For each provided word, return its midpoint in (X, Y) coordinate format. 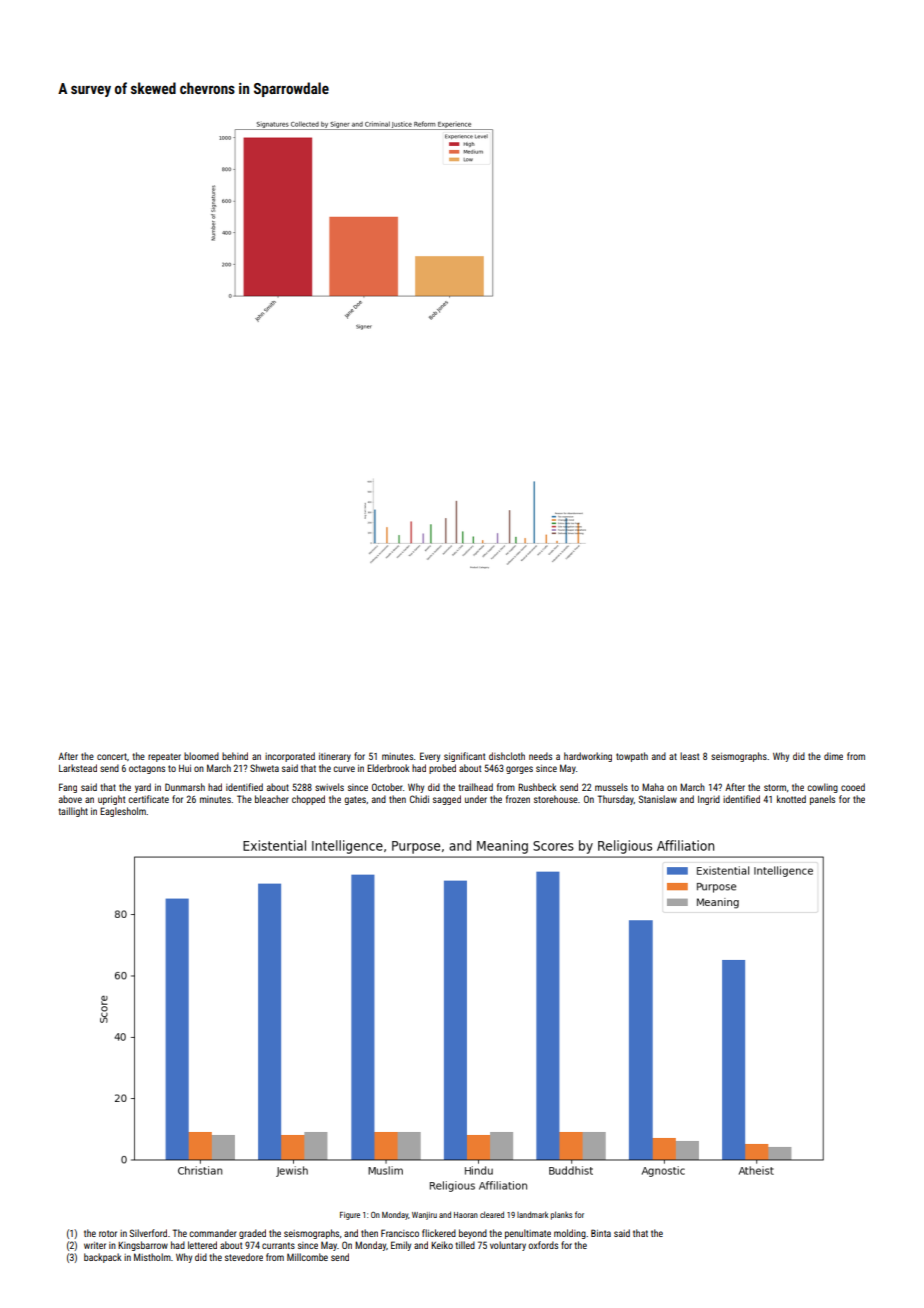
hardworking (588, 757)
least (689, 756)
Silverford (148, 1233)
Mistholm (152, 1257)
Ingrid (709, 800)
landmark (532, 1214)
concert (112, 756)
